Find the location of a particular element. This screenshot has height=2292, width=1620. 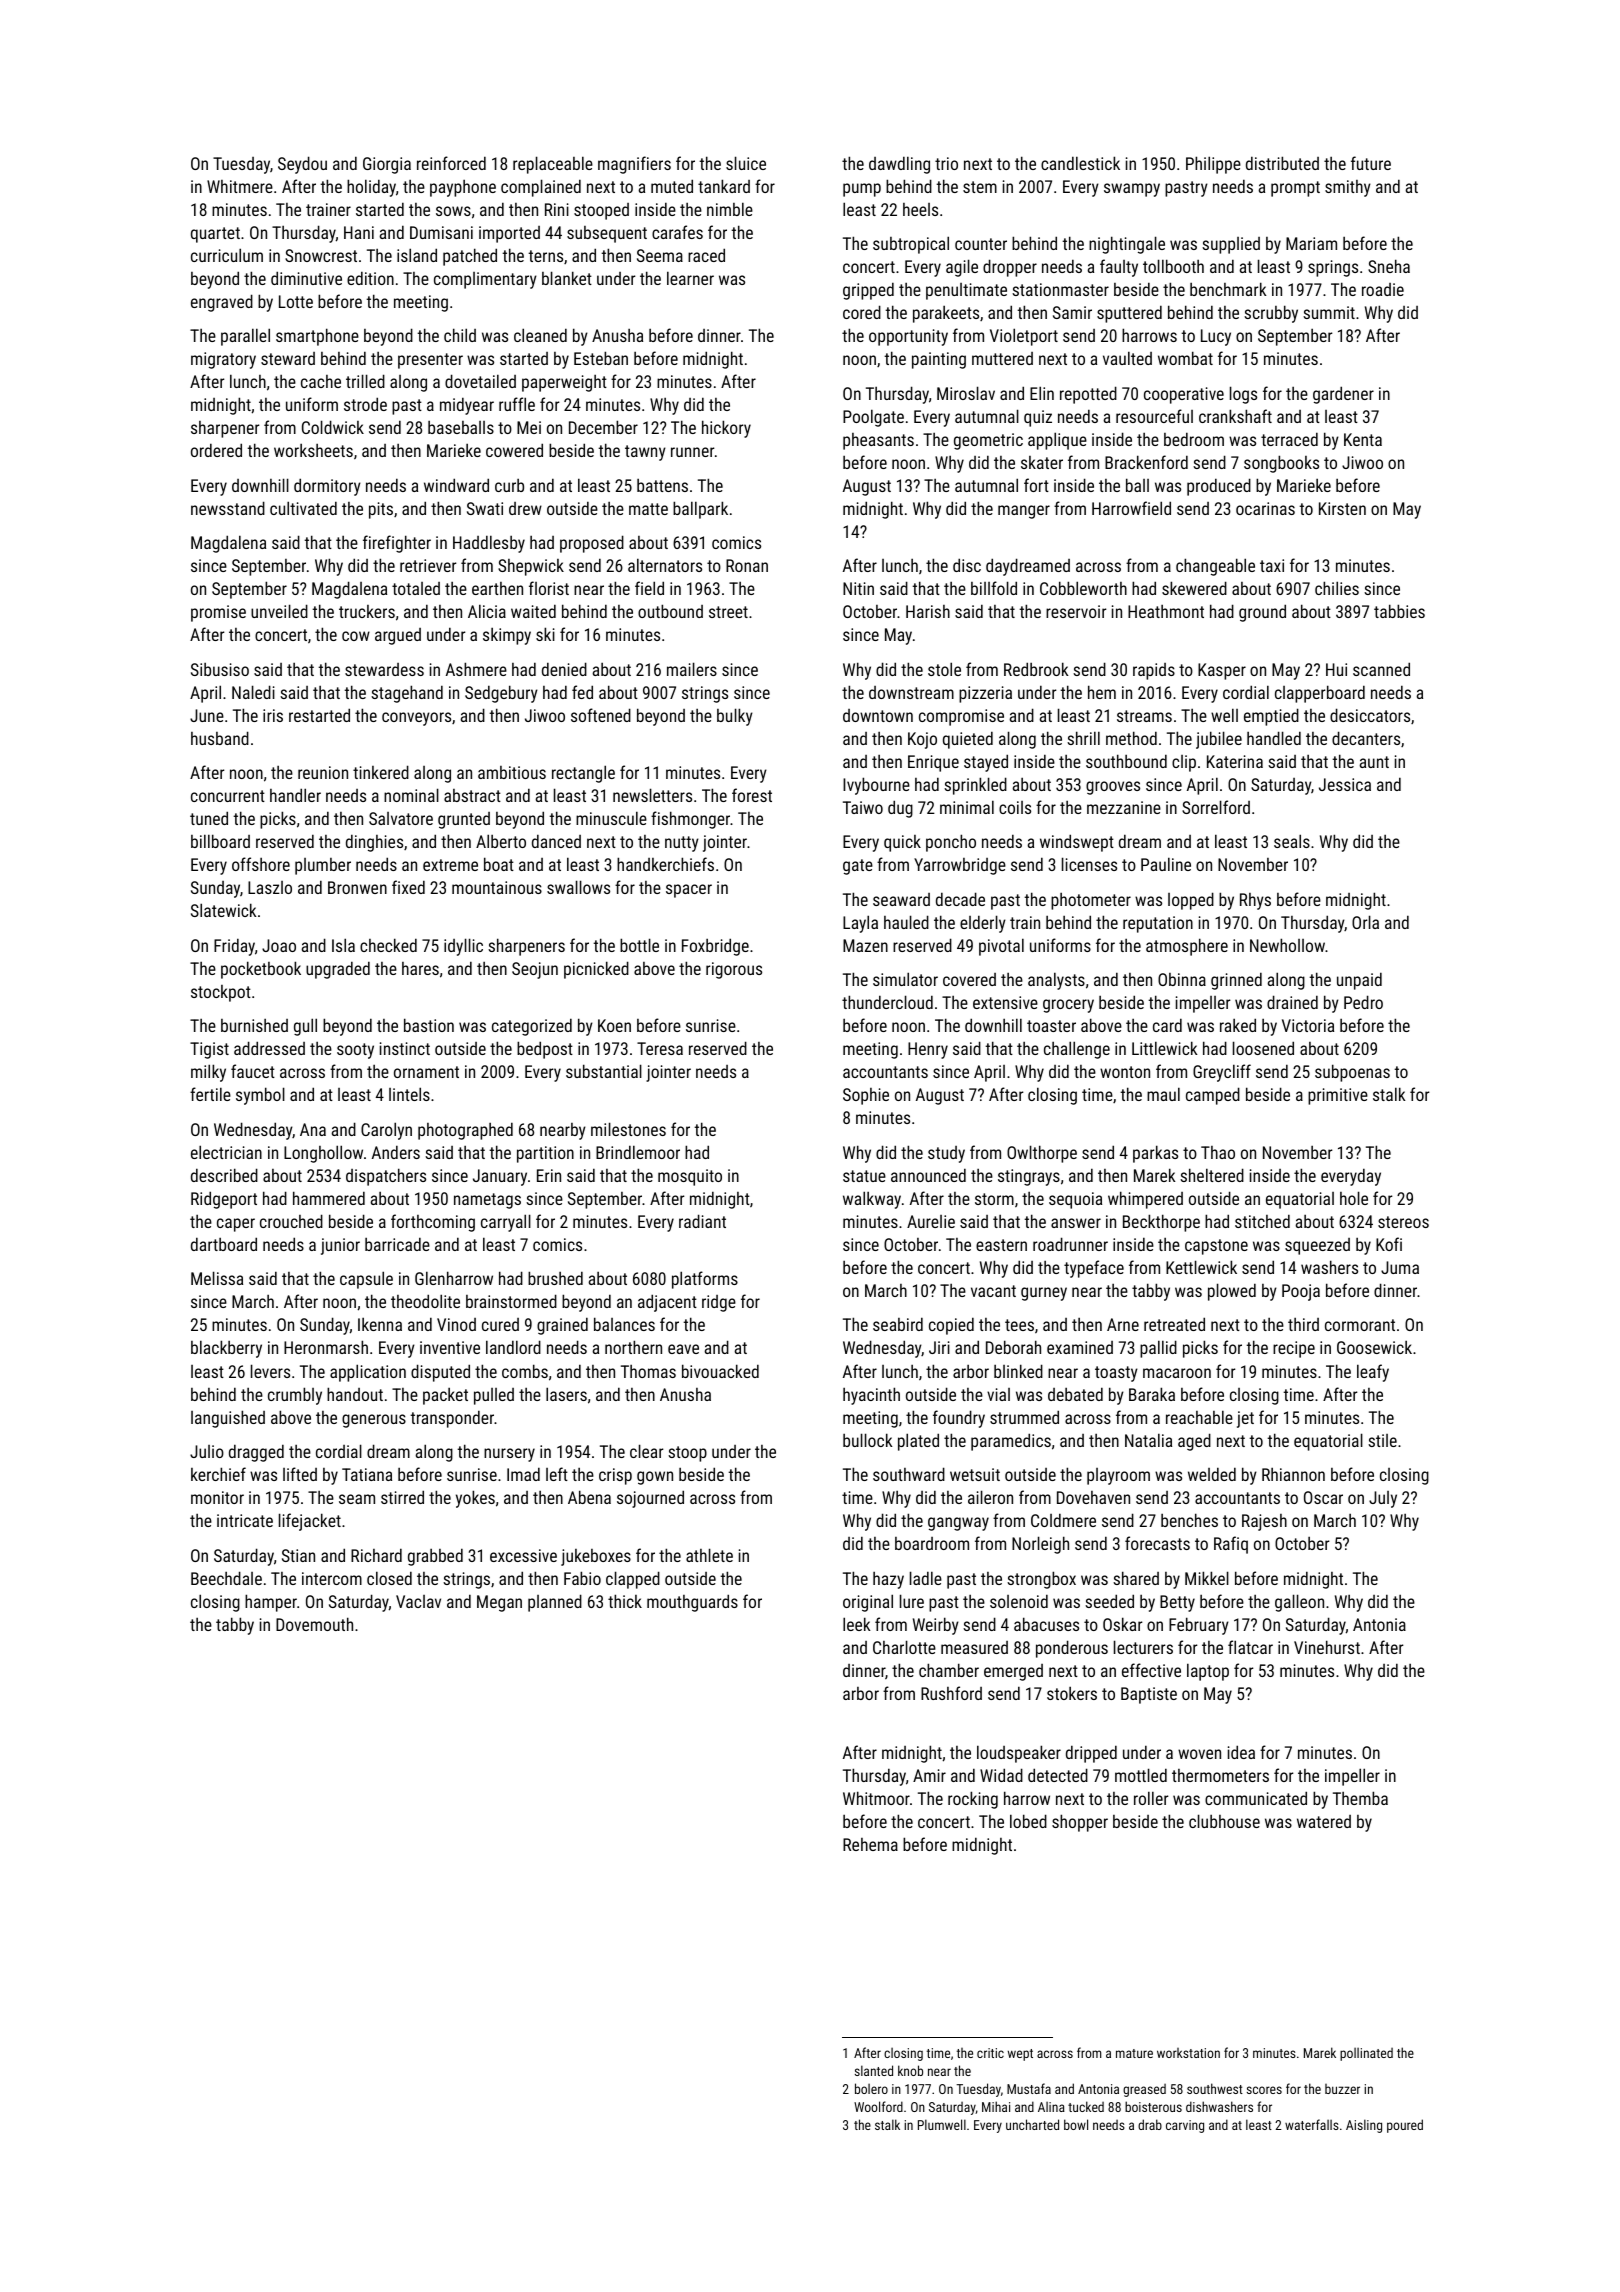

dawdling is located at coordinates (899, 165).
